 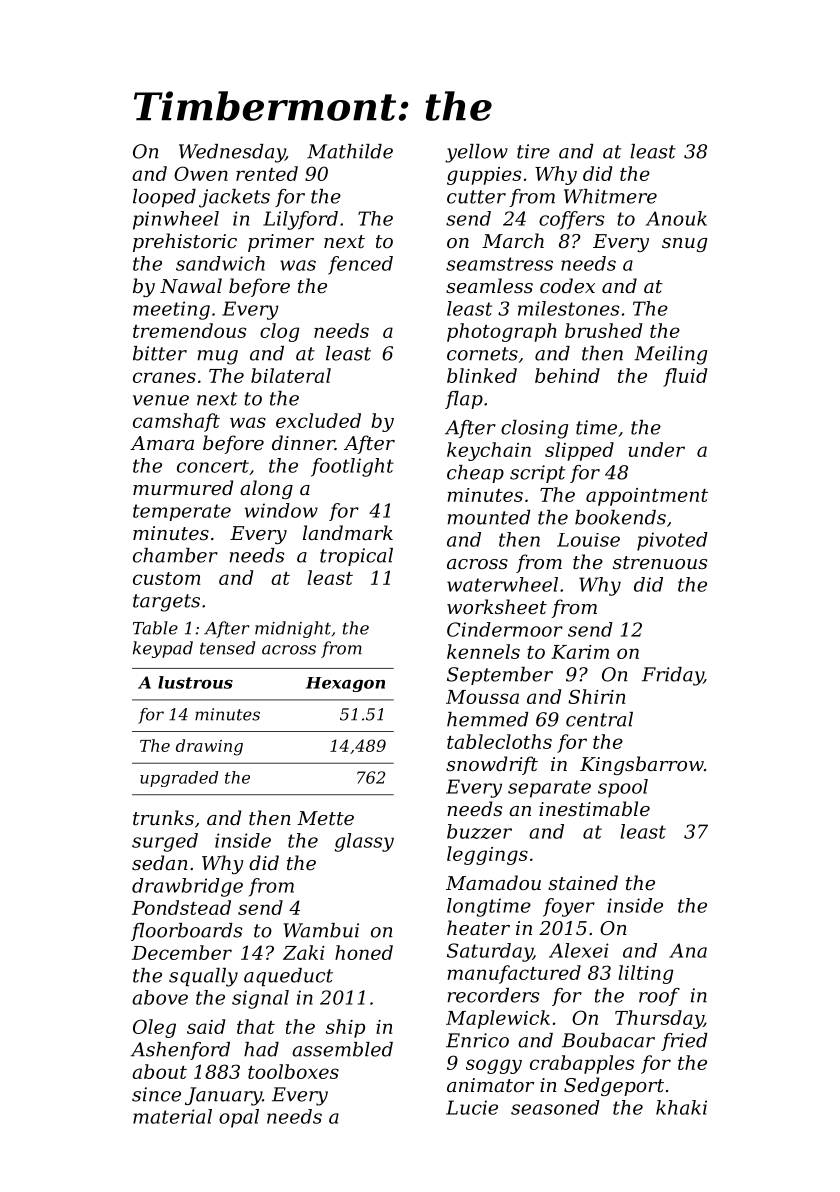 What do you see at coordinates (350, 151) in the image?
I see `Mathilde` at bounding box center [350, 151].
